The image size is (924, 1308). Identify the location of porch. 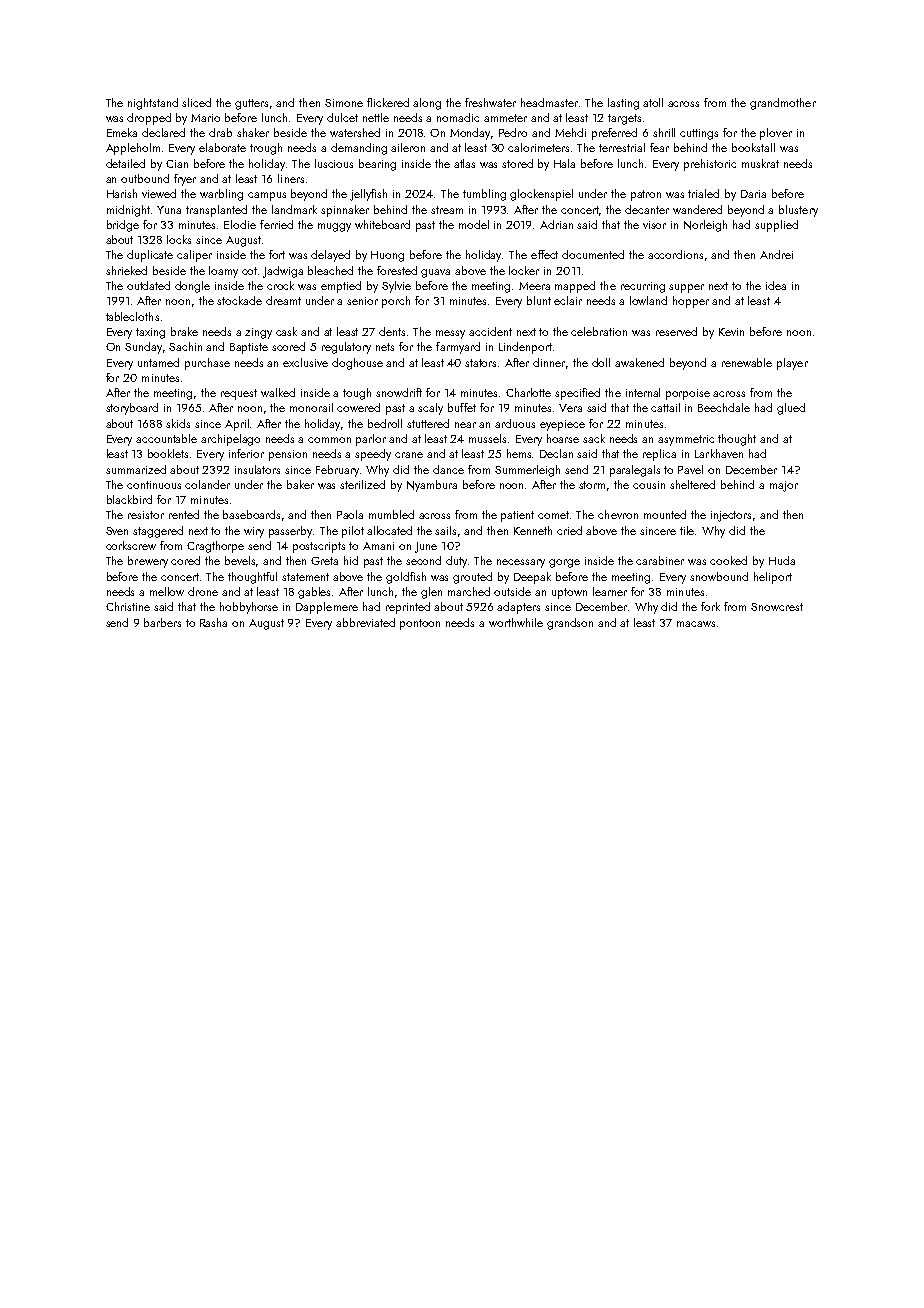
(396, 302).
